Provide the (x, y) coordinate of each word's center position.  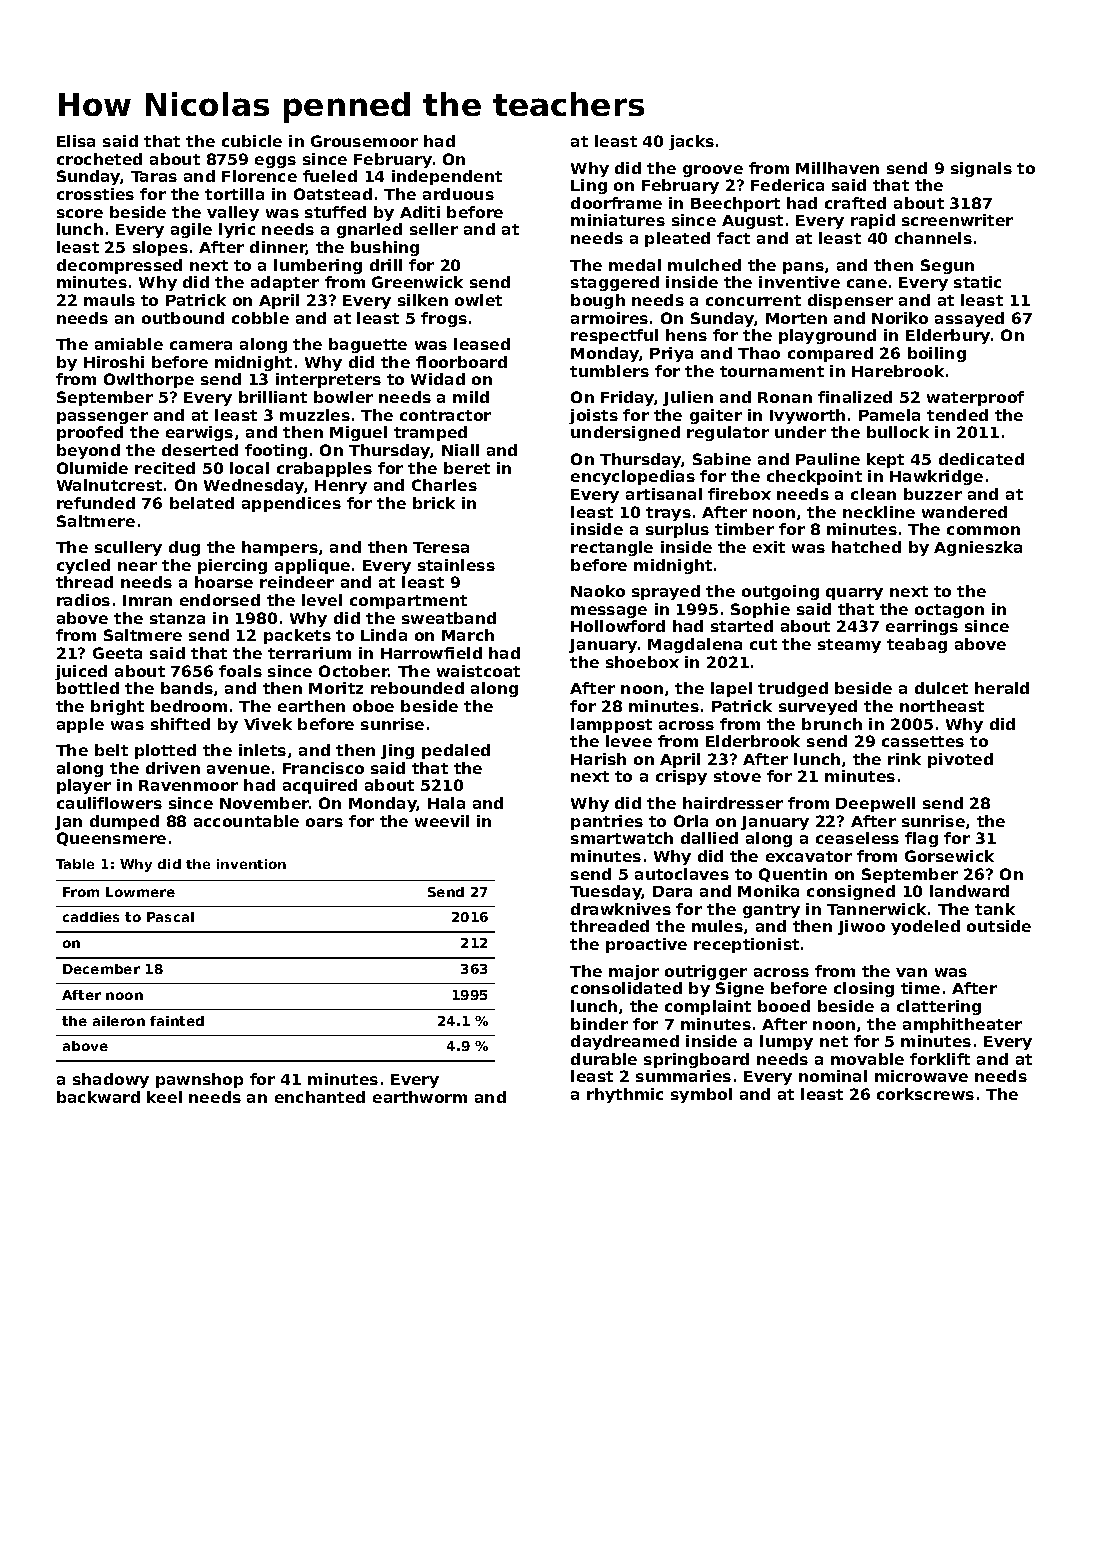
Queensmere (111, 839)
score (80, 213)
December (101, 969)
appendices (291, 504)
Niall (460, 450)
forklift (940, 1059)
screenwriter (957, 220)
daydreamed (625, 1042)
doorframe (616, 203)
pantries (607, 822)
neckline (879, 512)
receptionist (746, 945)
